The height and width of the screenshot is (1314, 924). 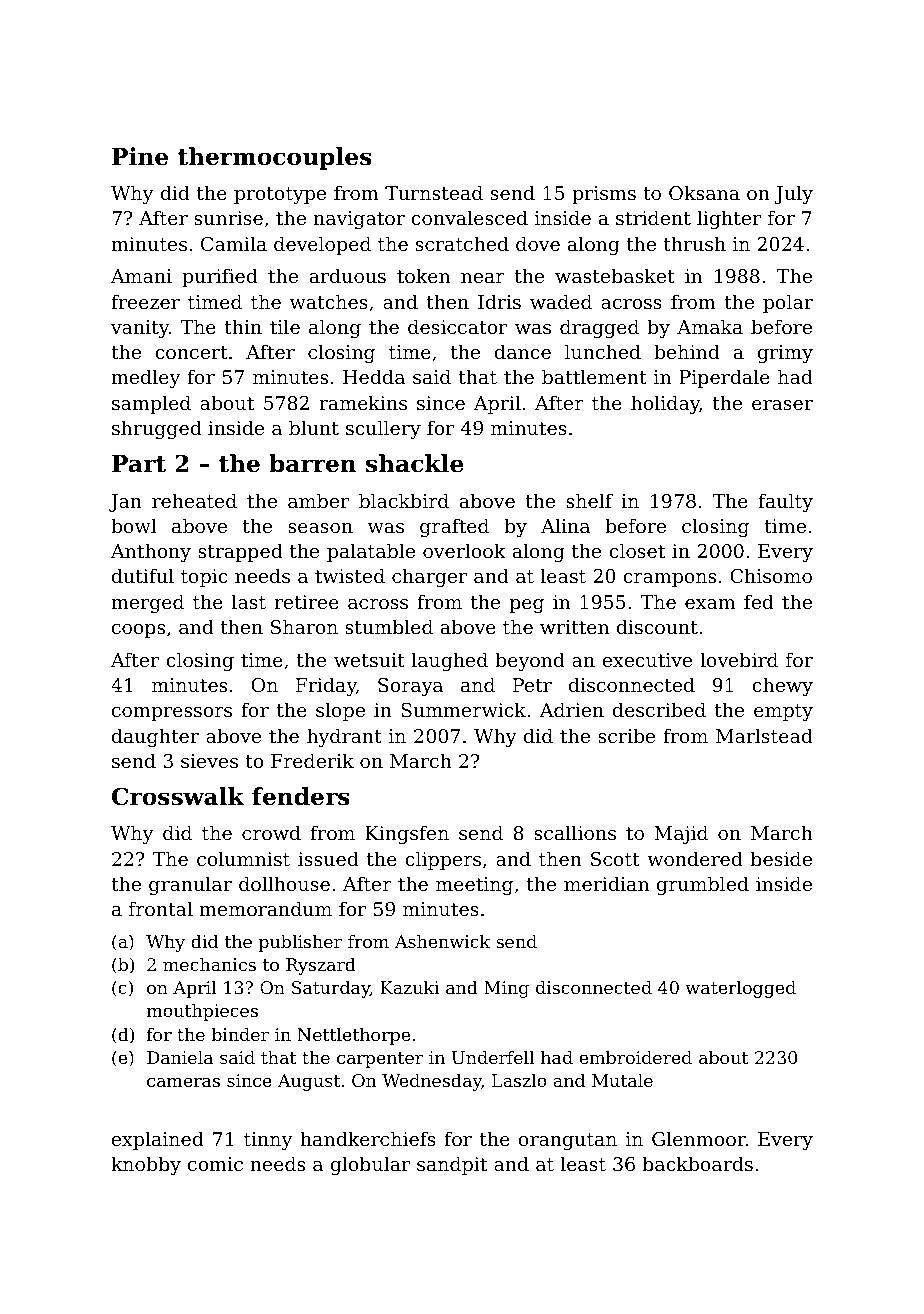 What do you see at coordinates (783, 712) in the screenshot?
I see `empty` at bounding box center [783, 712].
